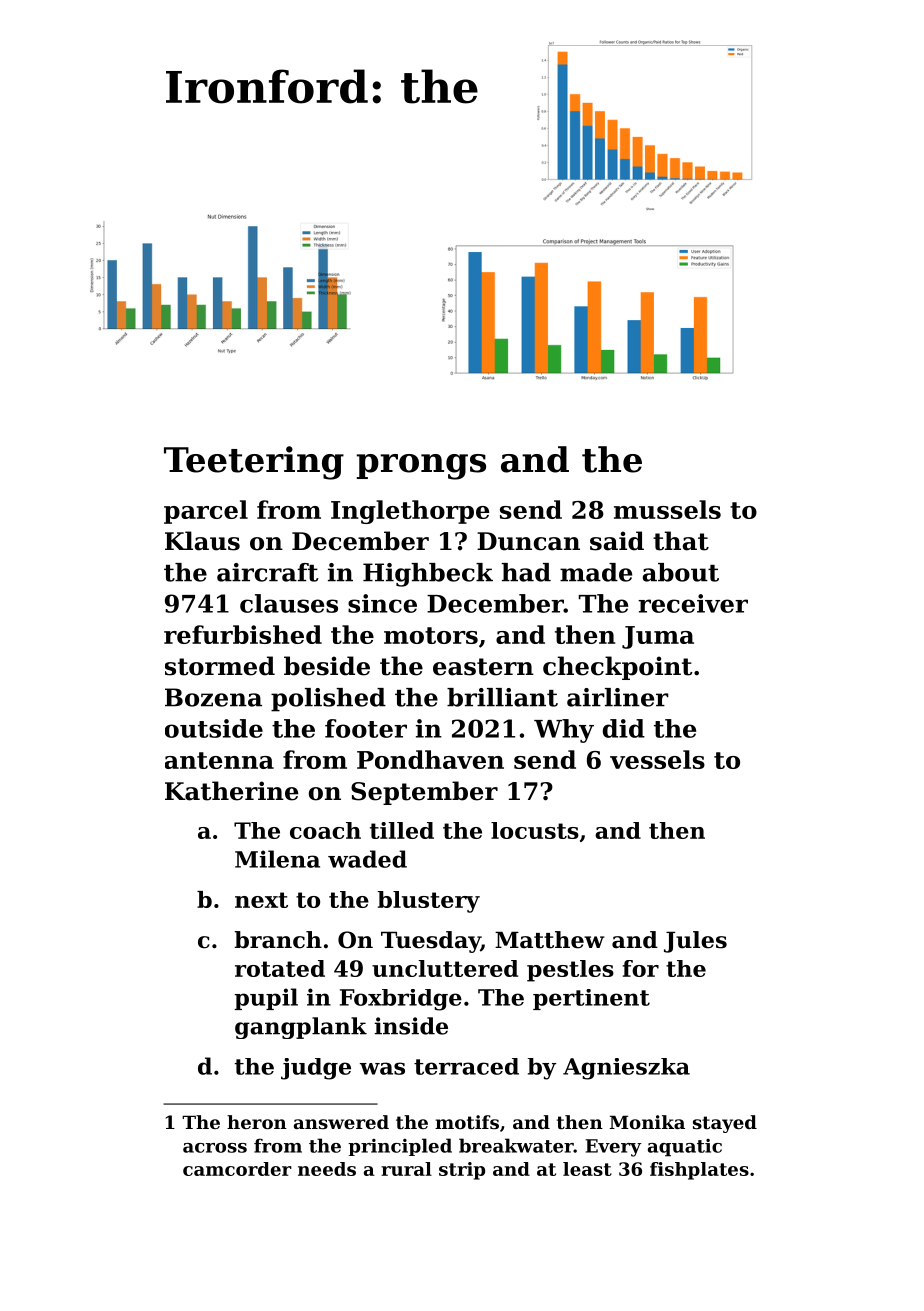  Describe the element at coordinates (254, 463) in the page. I see `Teetering` at that location.
